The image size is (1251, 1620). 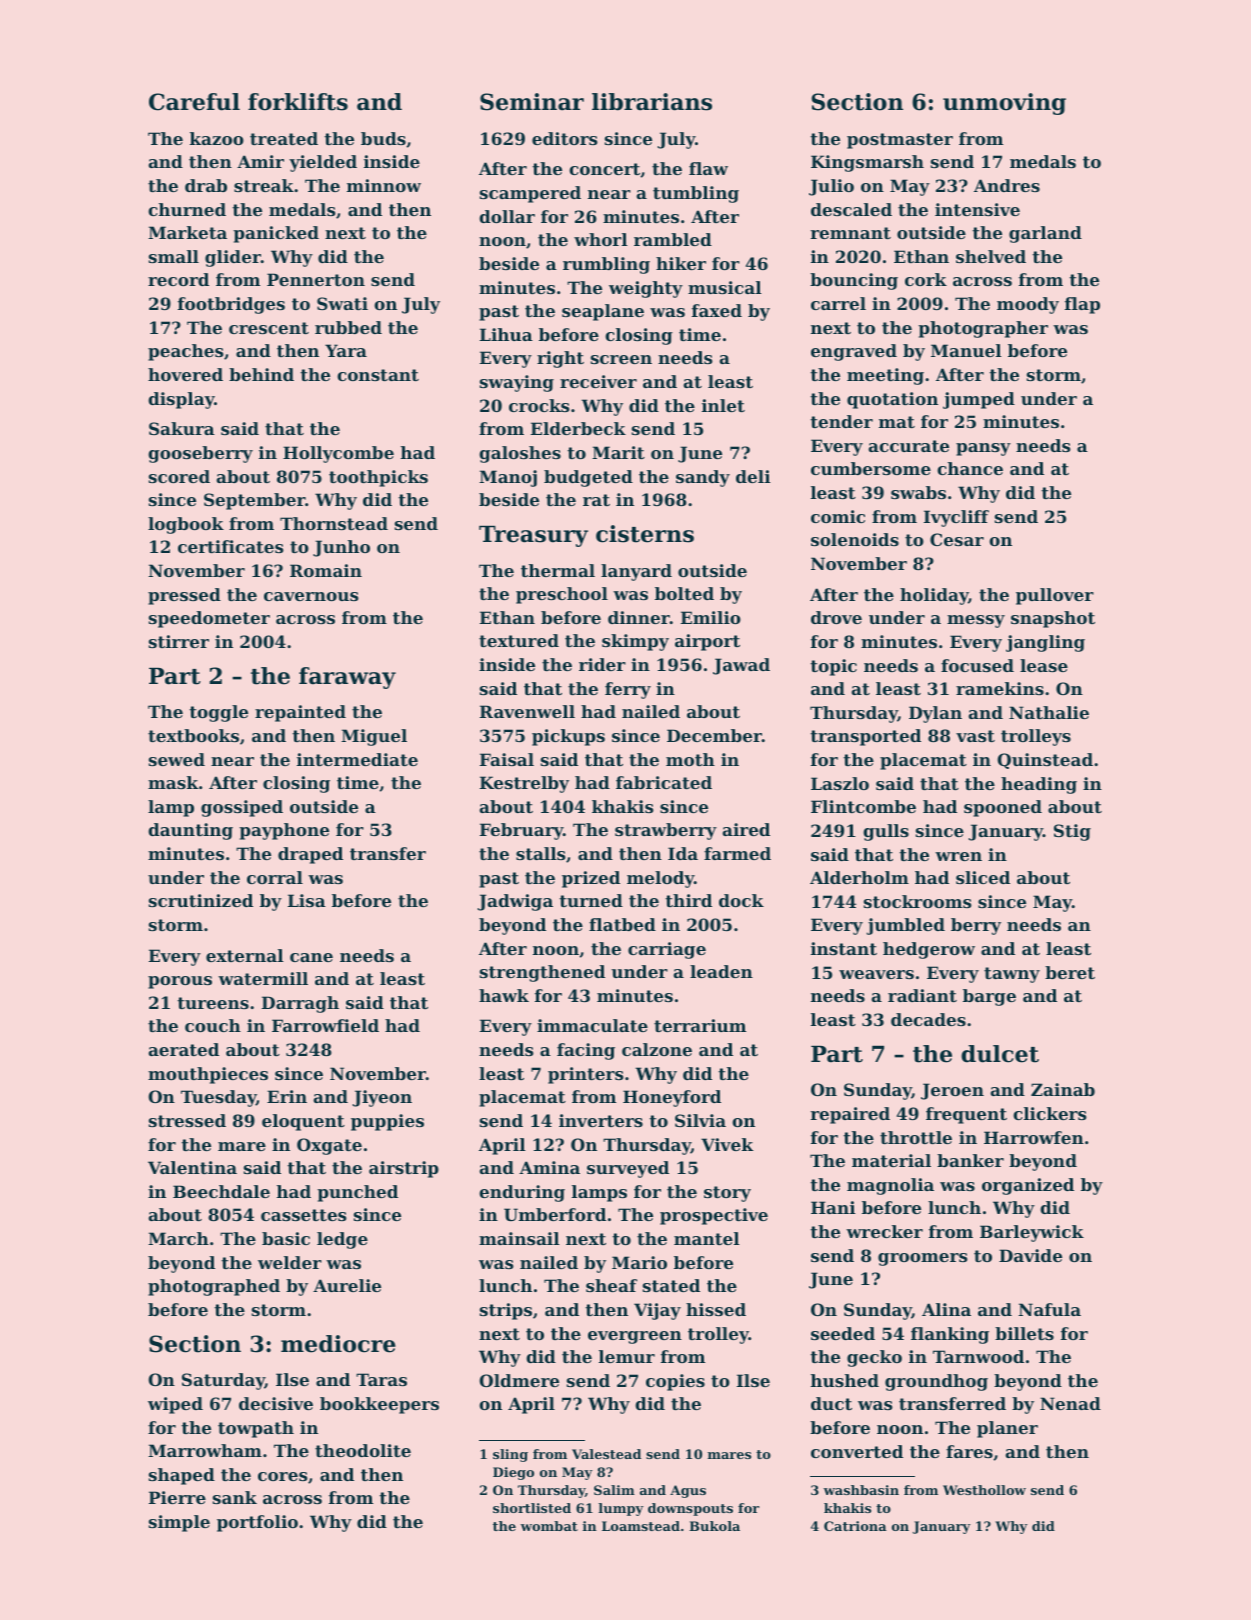 What do you see at coordinates (290, 1262) in the screenshot?
I see `welder` at bounding box center [290, 1262].
